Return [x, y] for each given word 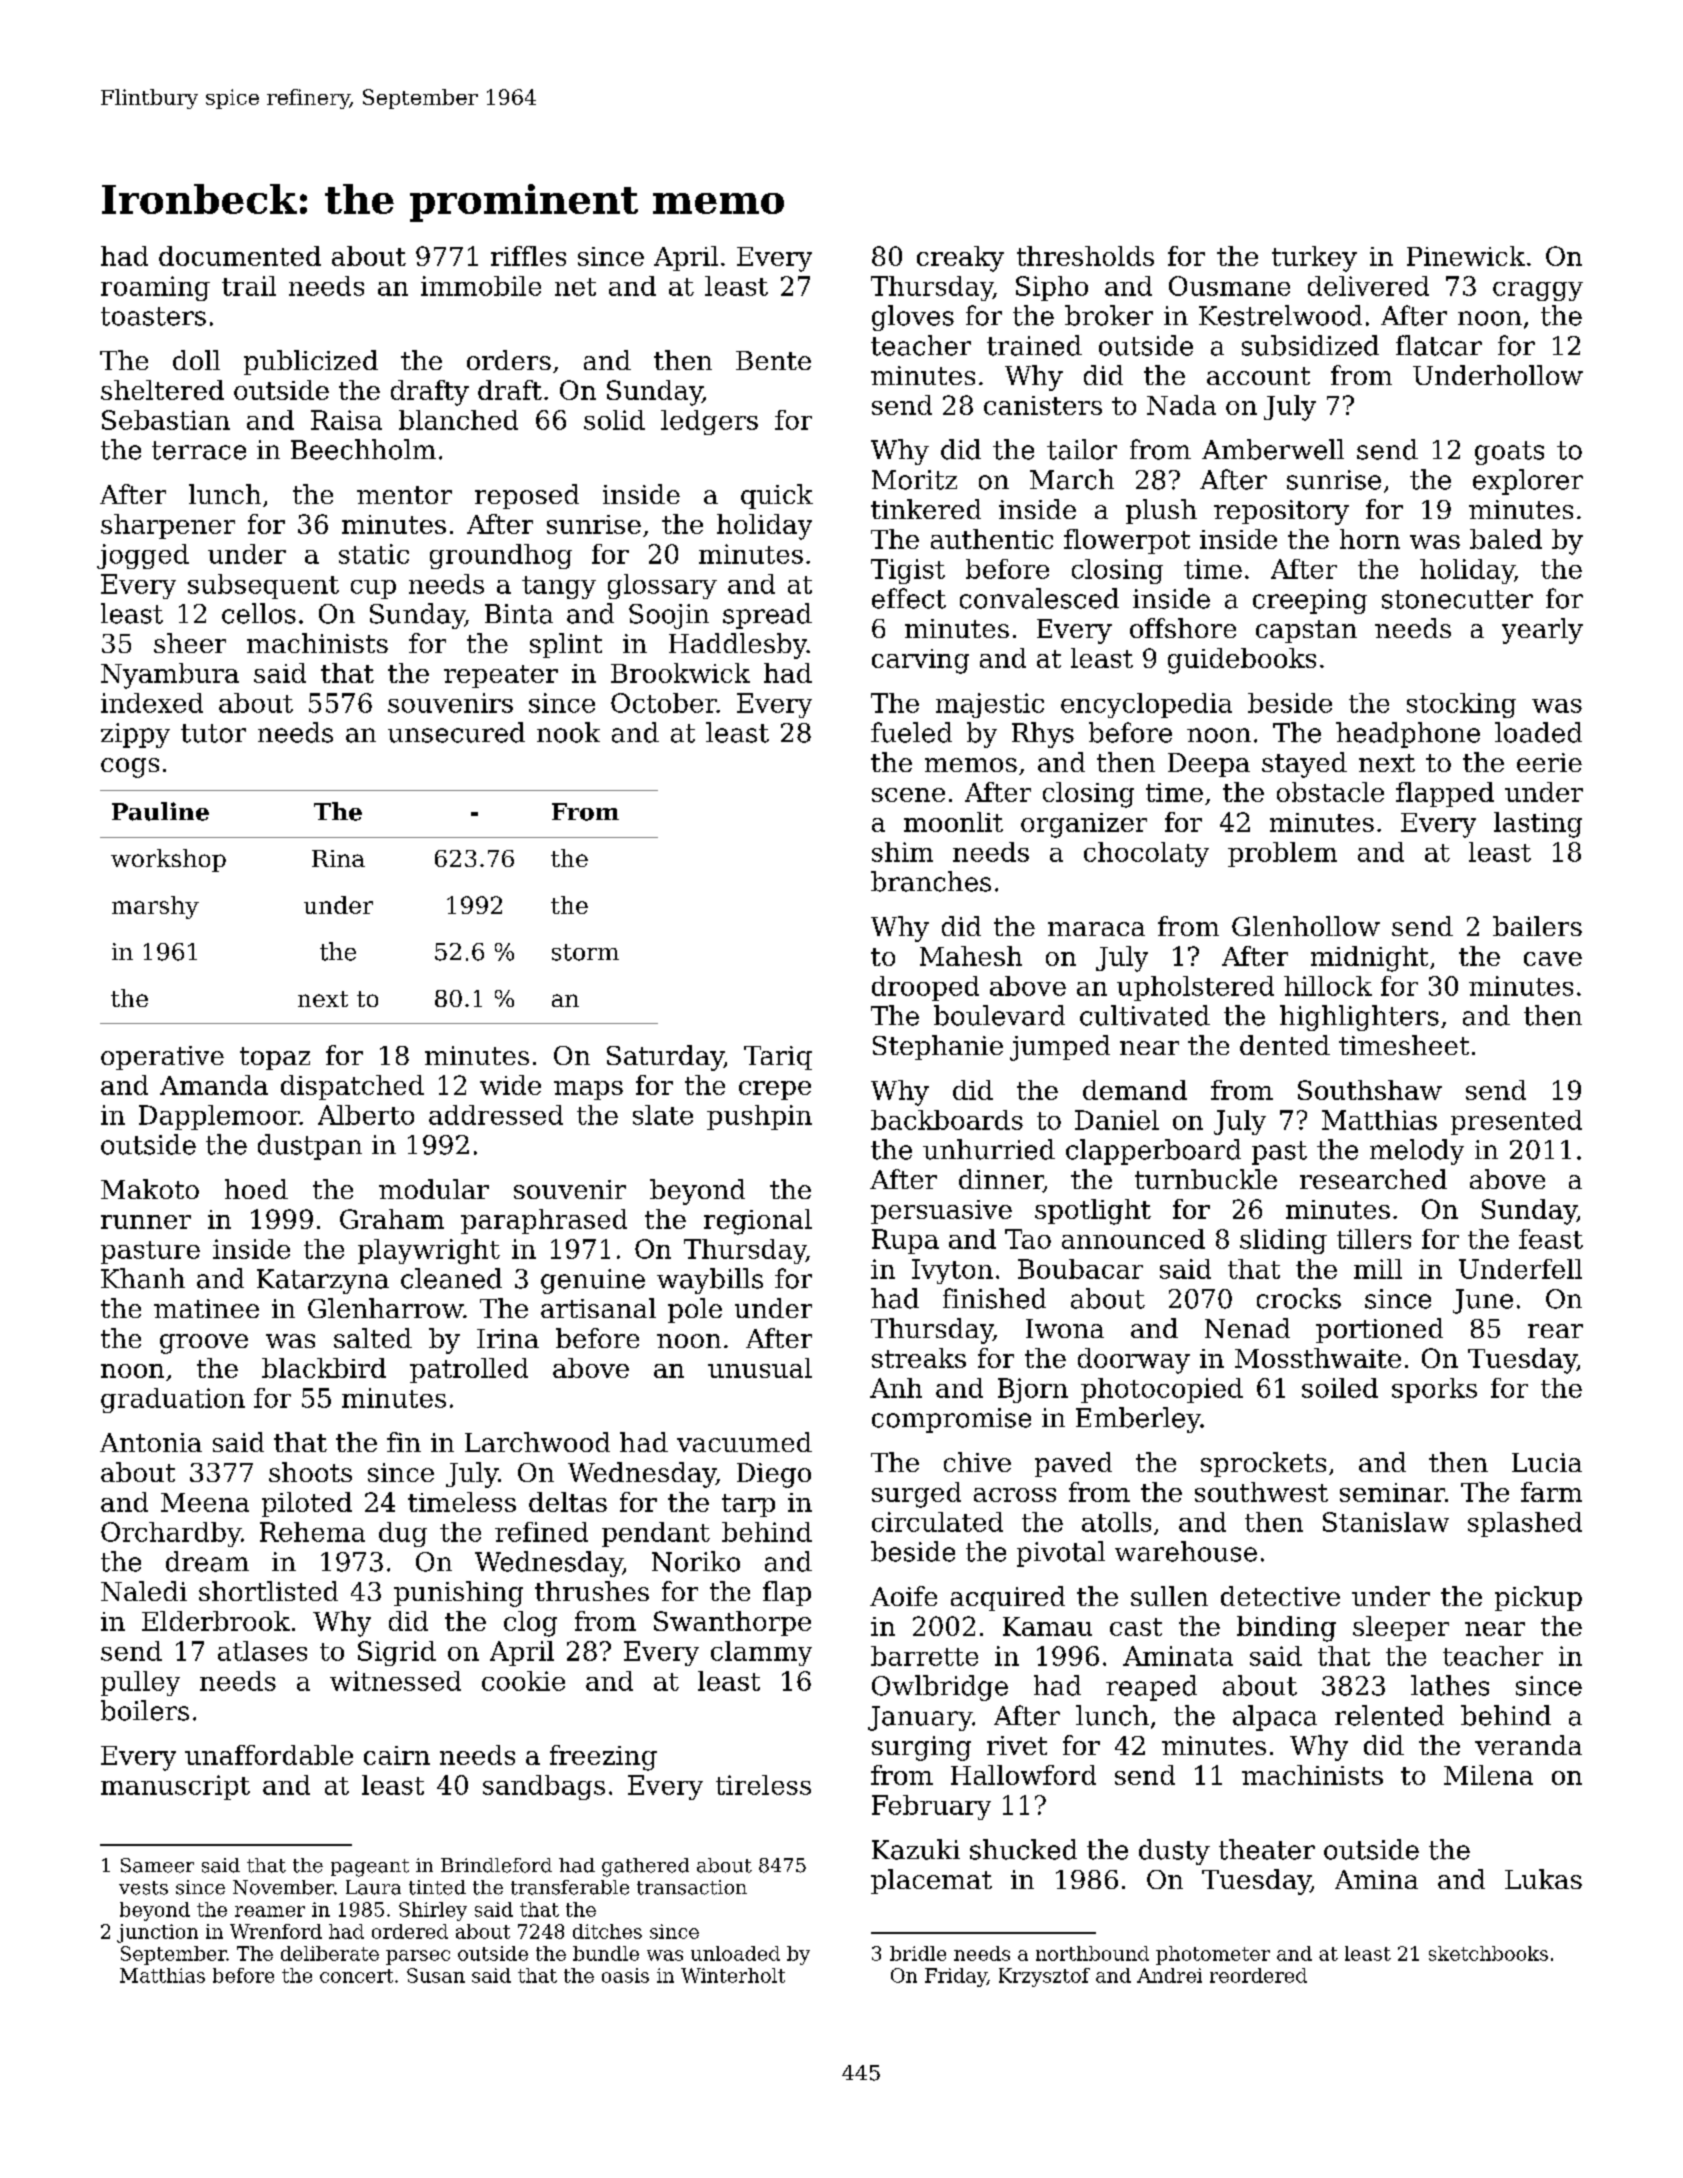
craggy [1538, 291]
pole [695, 1310]
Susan [436, 1975]
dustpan [310, 1147]
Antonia [151, 1442]
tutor [213, 733]
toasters [153, 316]
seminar [1392, 1492]
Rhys [1043, 735]
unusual [760, 1368]
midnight [1369, 959]
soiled [1340, 1388]
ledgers [709, 422]
